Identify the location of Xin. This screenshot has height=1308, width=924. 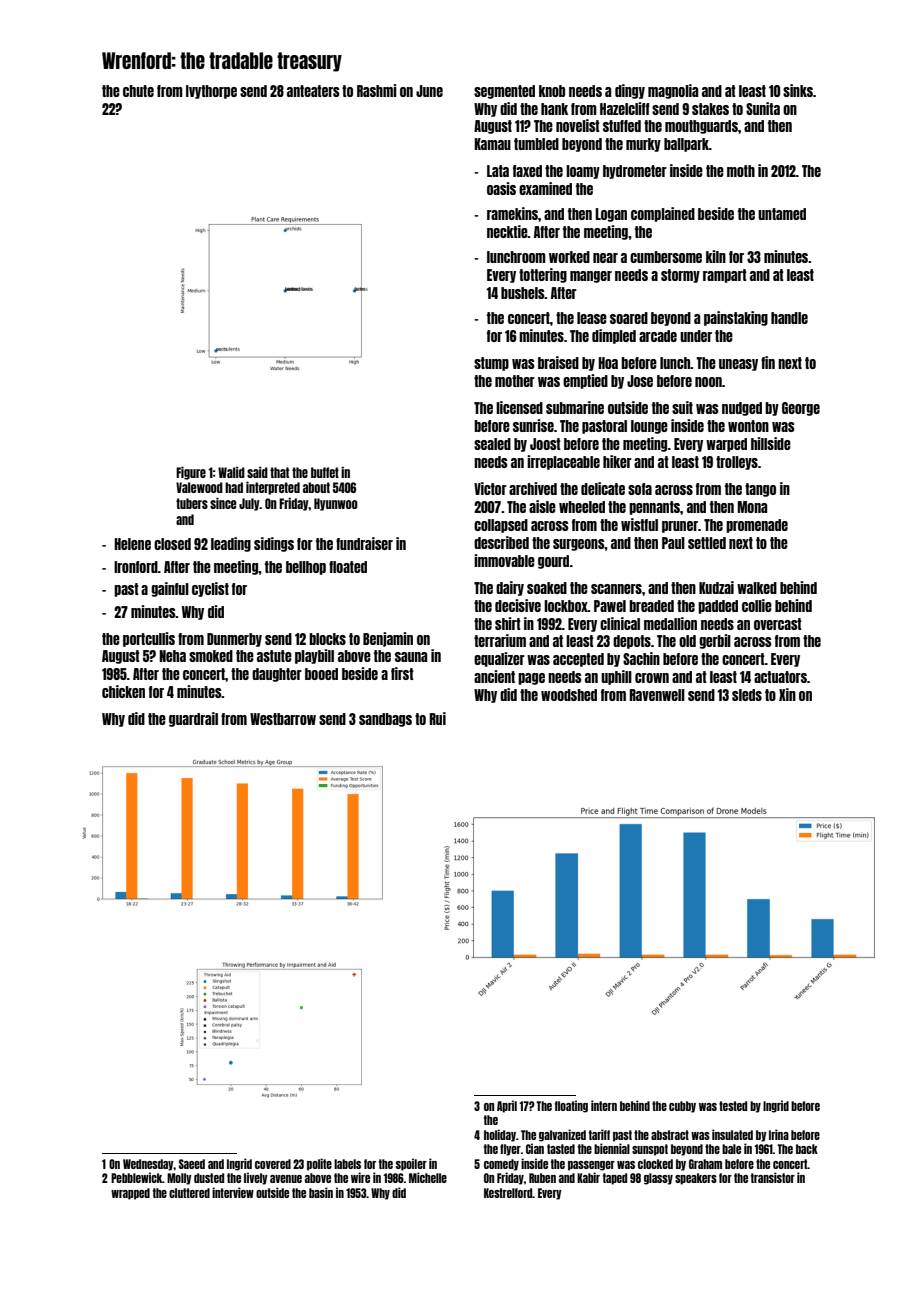
(787, 694).
